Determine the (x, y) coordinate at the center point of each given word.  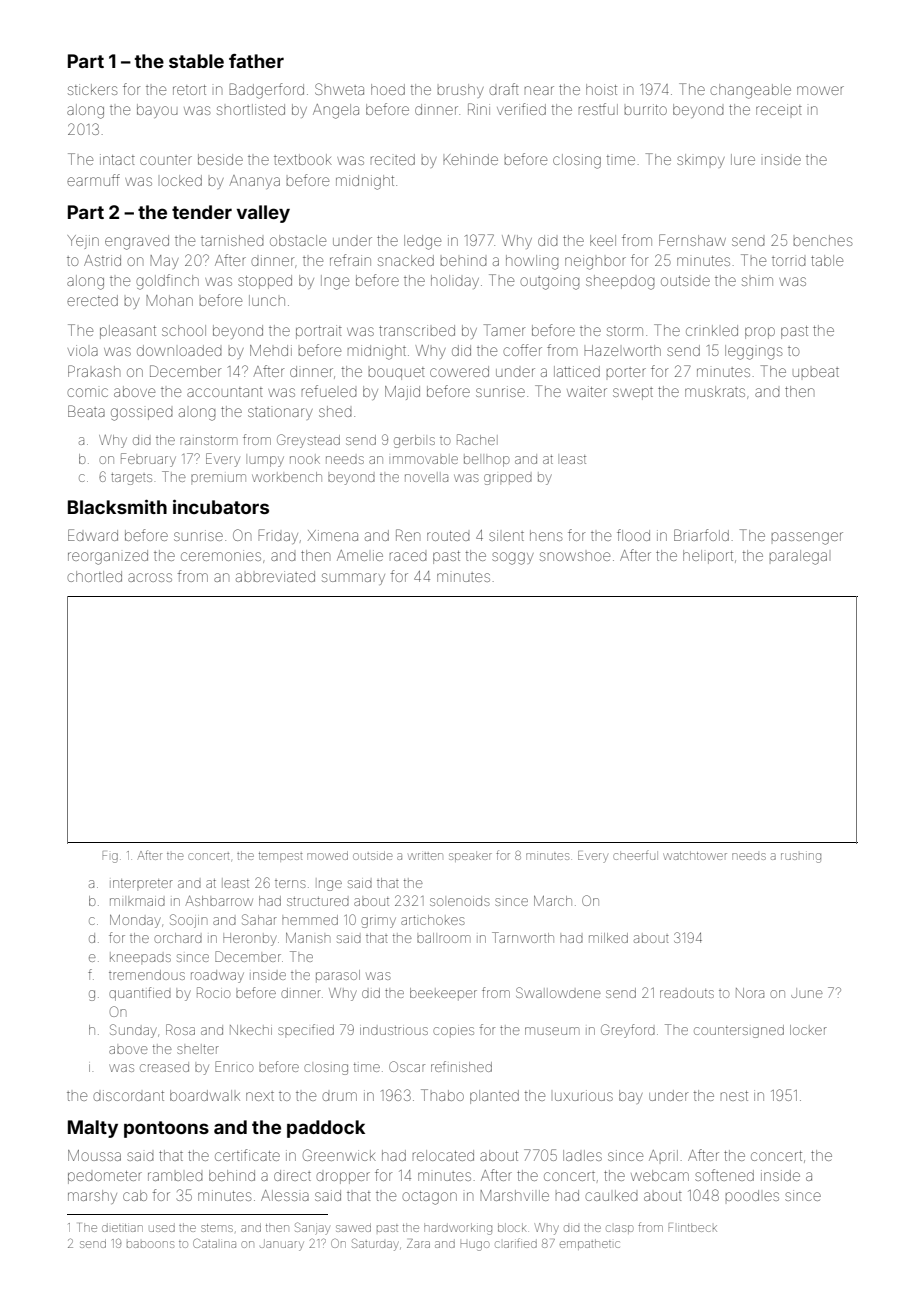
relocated (443, 1155)
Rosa (180, 1029)
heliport (708, 557)
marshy (92, 1197)
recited (393, 159)
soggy (513, 558)
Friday (278, 536)
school (184, 330)
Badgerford (266, 91)
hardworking (458, 1229)
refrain (350, 260)
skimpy (701, 161)
